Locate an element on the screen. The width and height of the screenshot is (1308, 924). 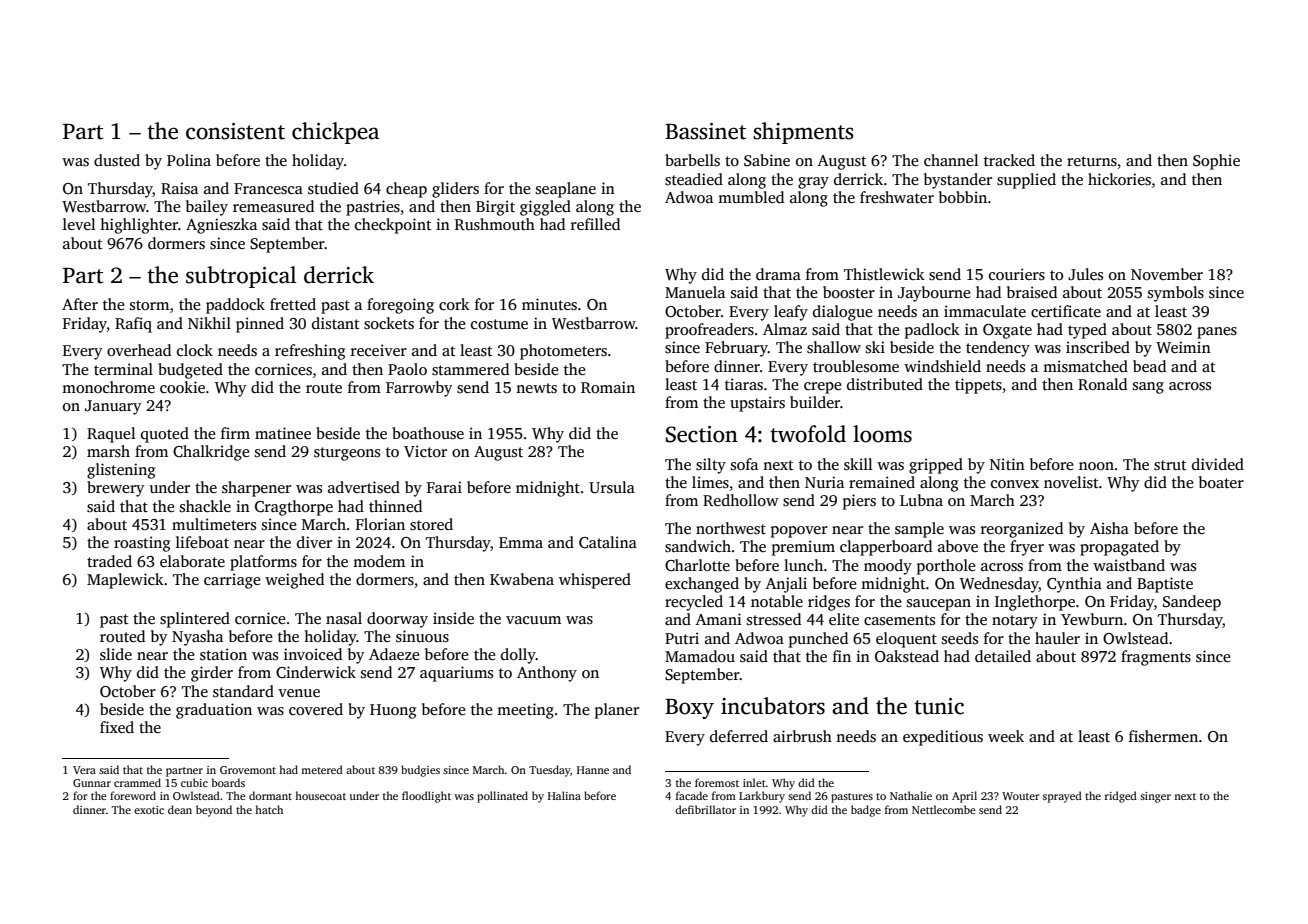
exchanged is located at coordinates (702, 585).
